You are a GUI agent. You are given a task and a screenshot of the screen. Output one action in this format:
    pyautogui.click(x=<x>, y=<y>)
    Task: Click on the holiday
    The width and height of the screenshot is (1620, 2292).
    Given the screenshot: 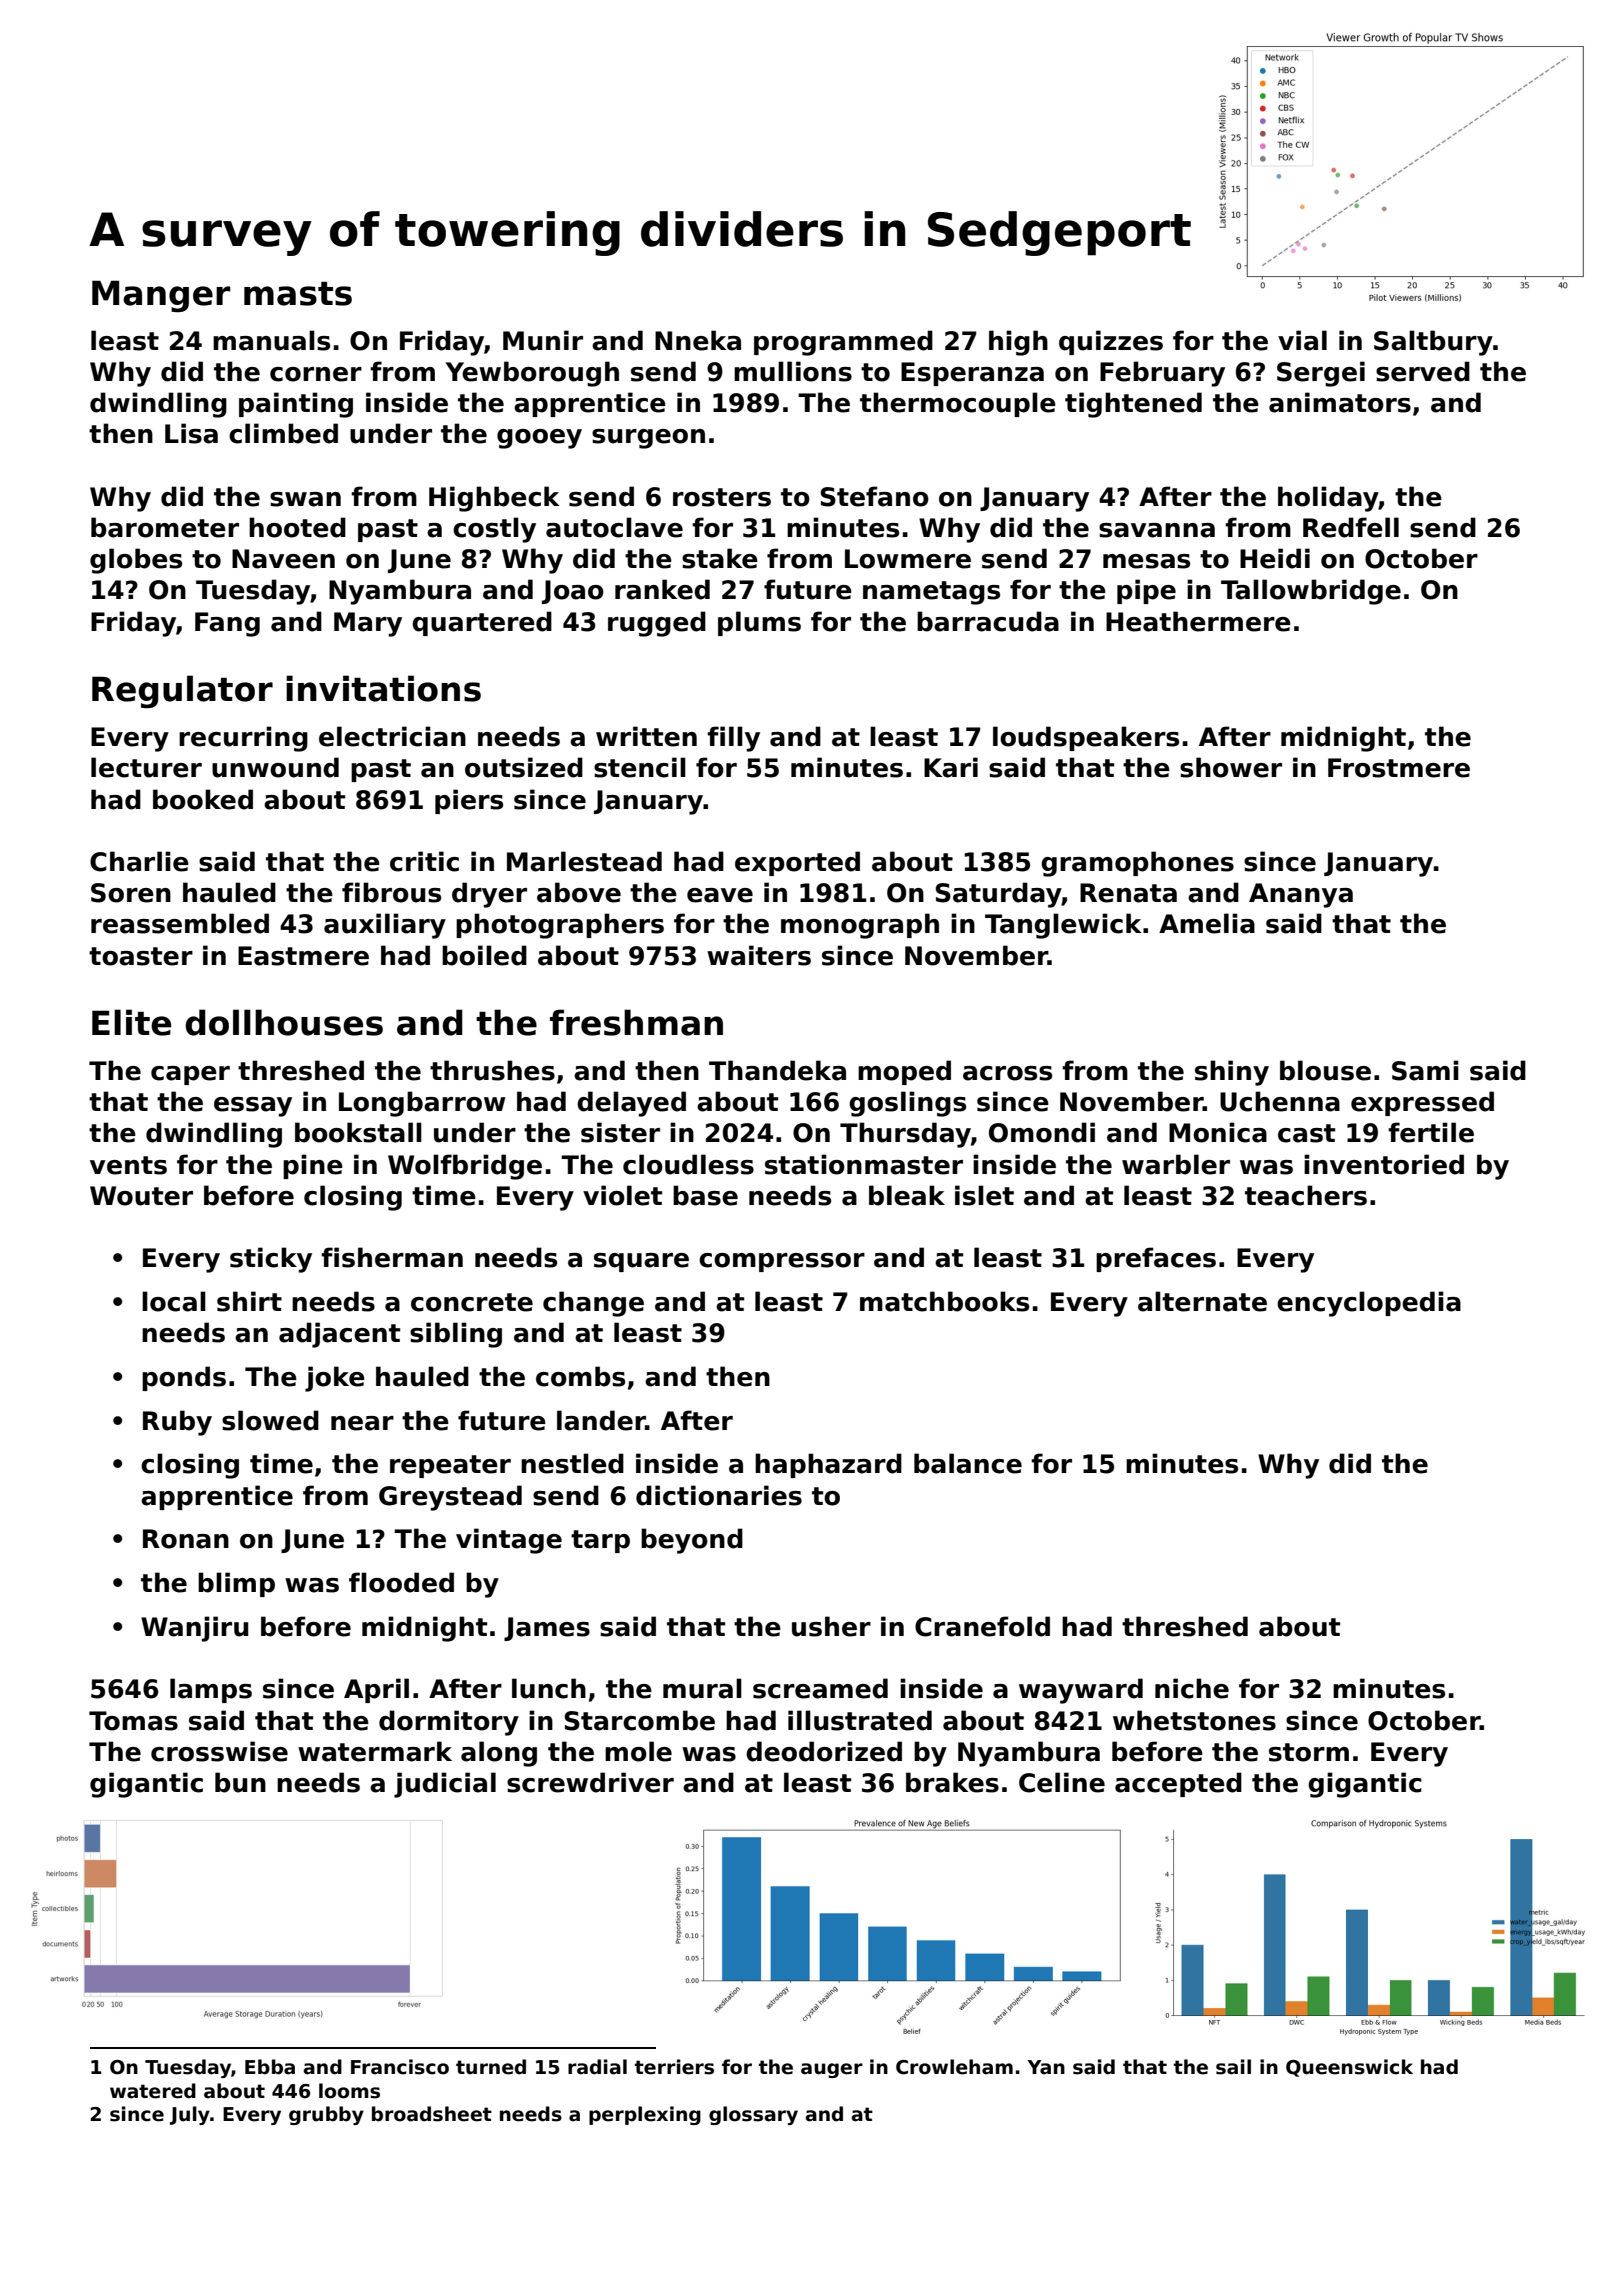 What is the action you would take?
    pyautogui.click(x=1328, y=499)
